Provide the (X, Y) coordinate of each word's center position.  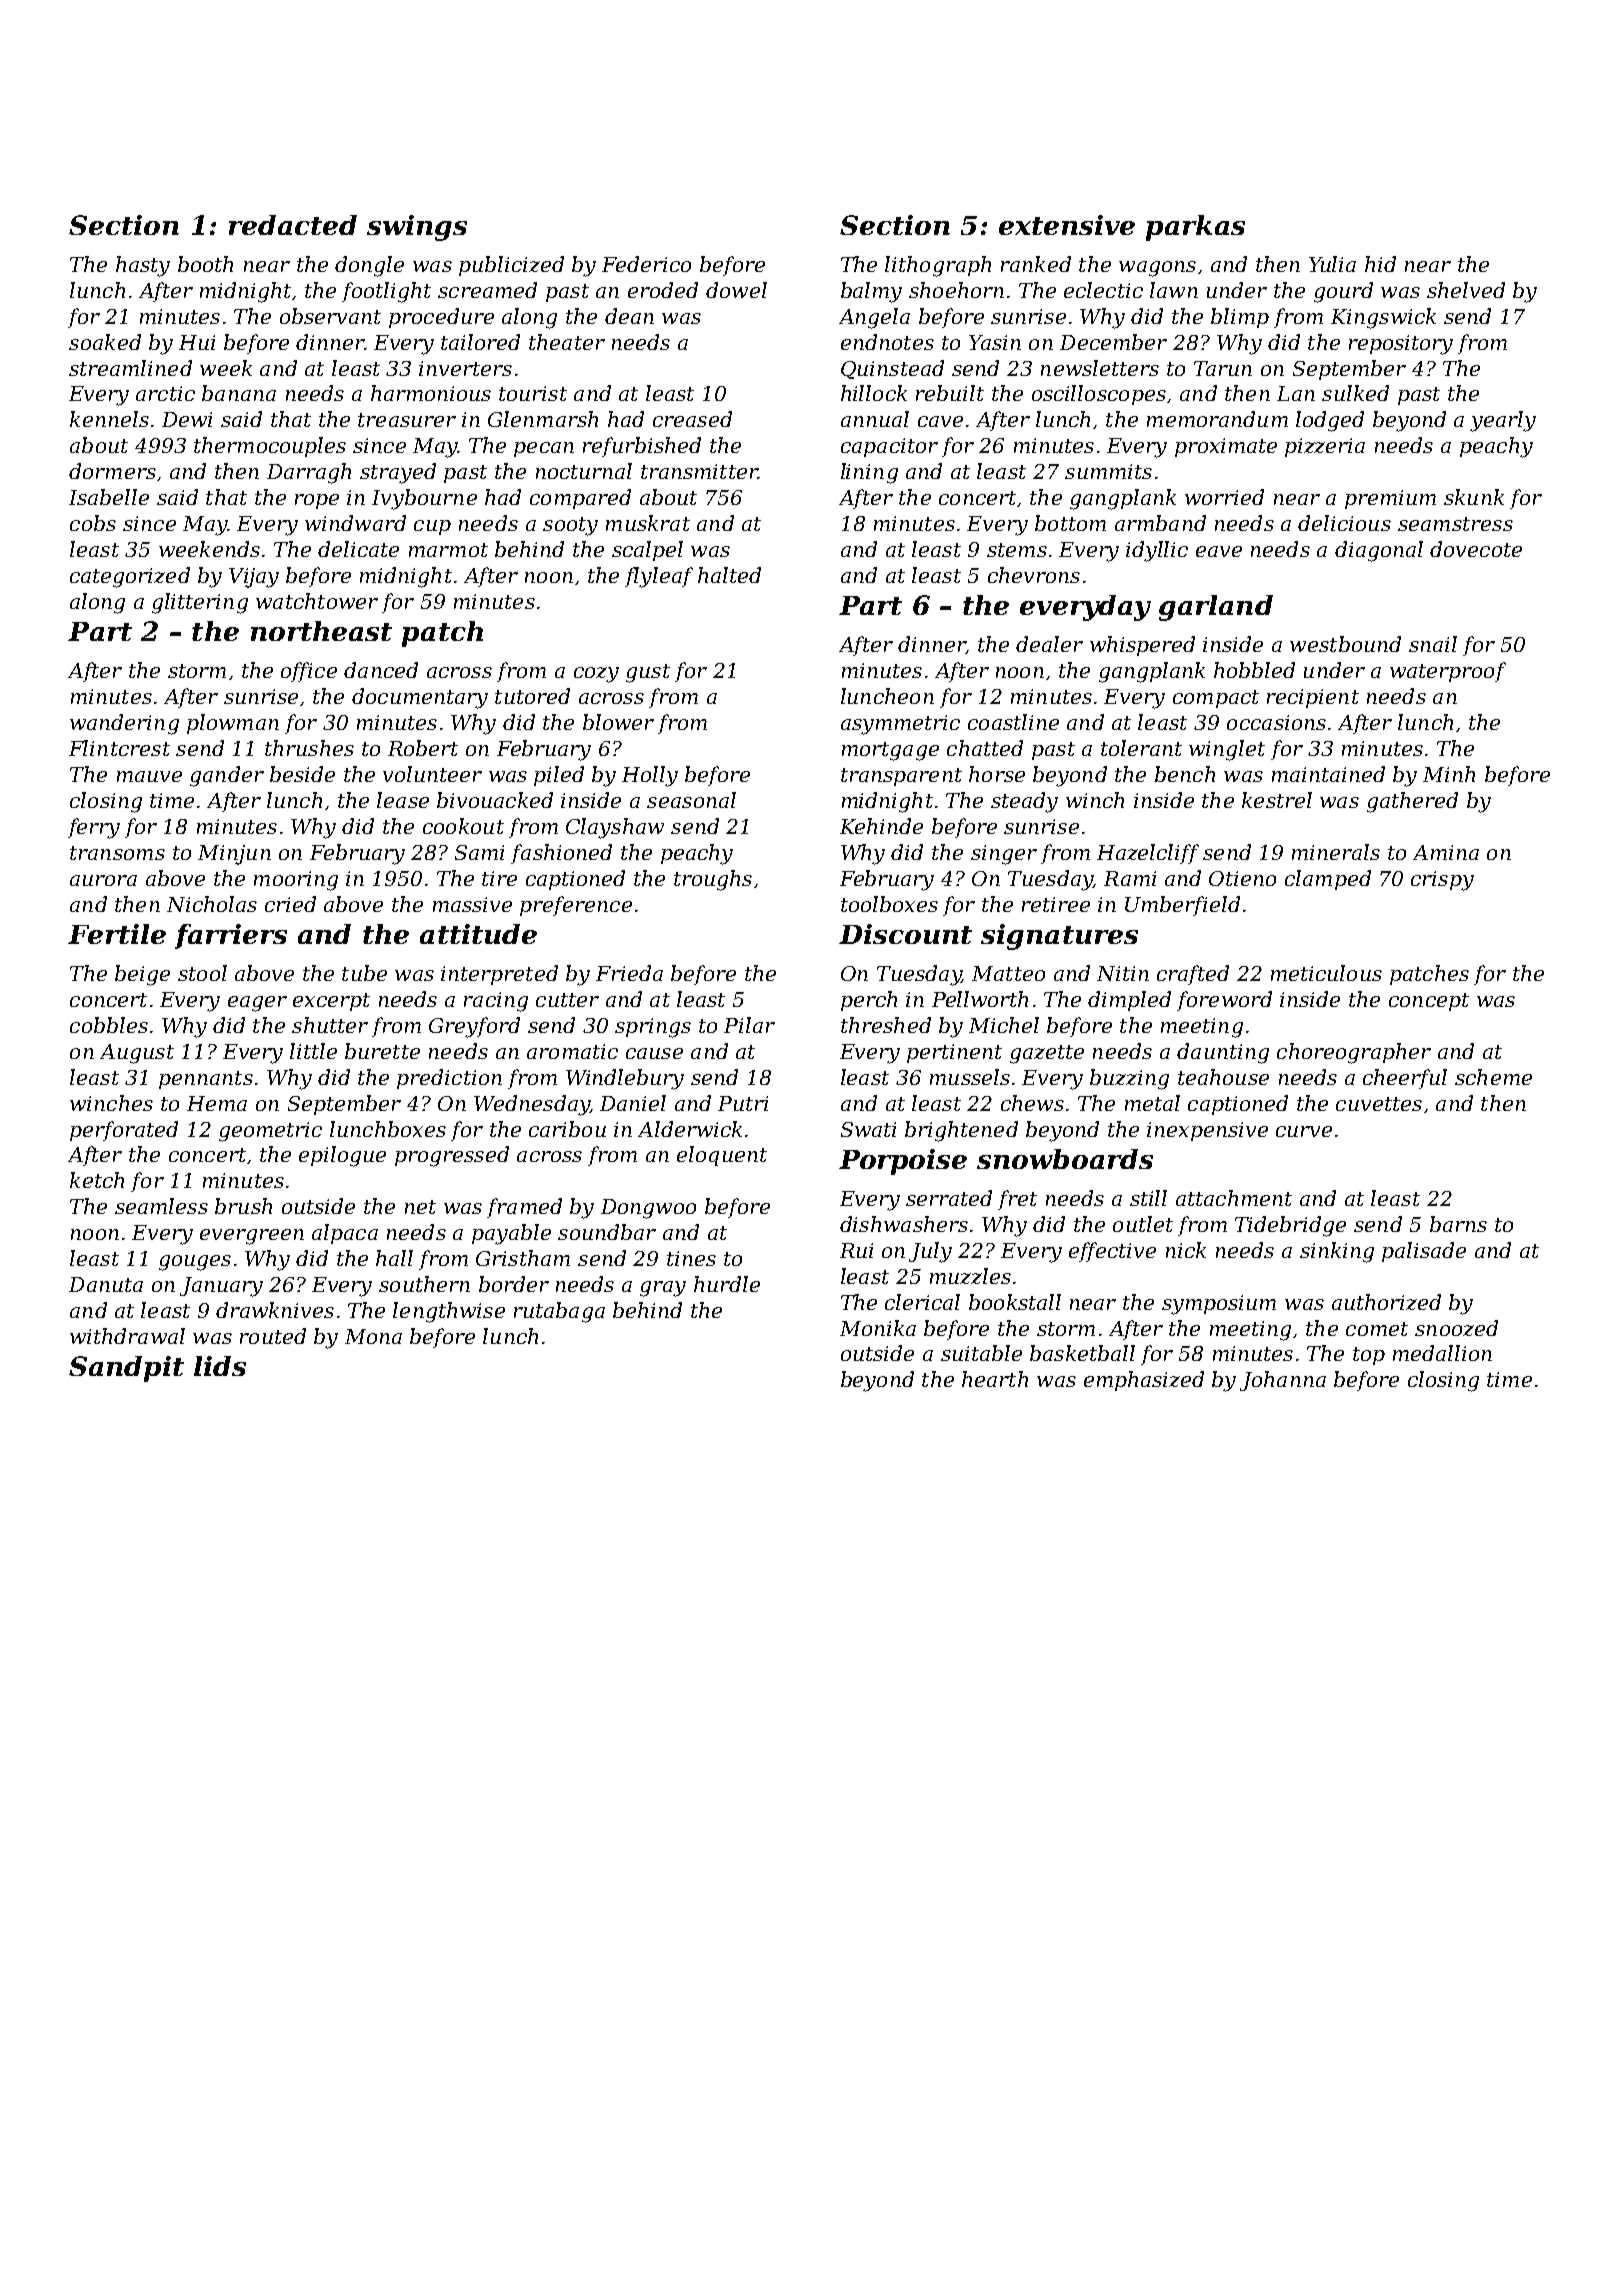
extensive (1067, 225)
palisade (1424, 1252)
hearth (995, 1379)
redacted (293, 225)
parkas (1195, 228)
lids (220, 1366)
